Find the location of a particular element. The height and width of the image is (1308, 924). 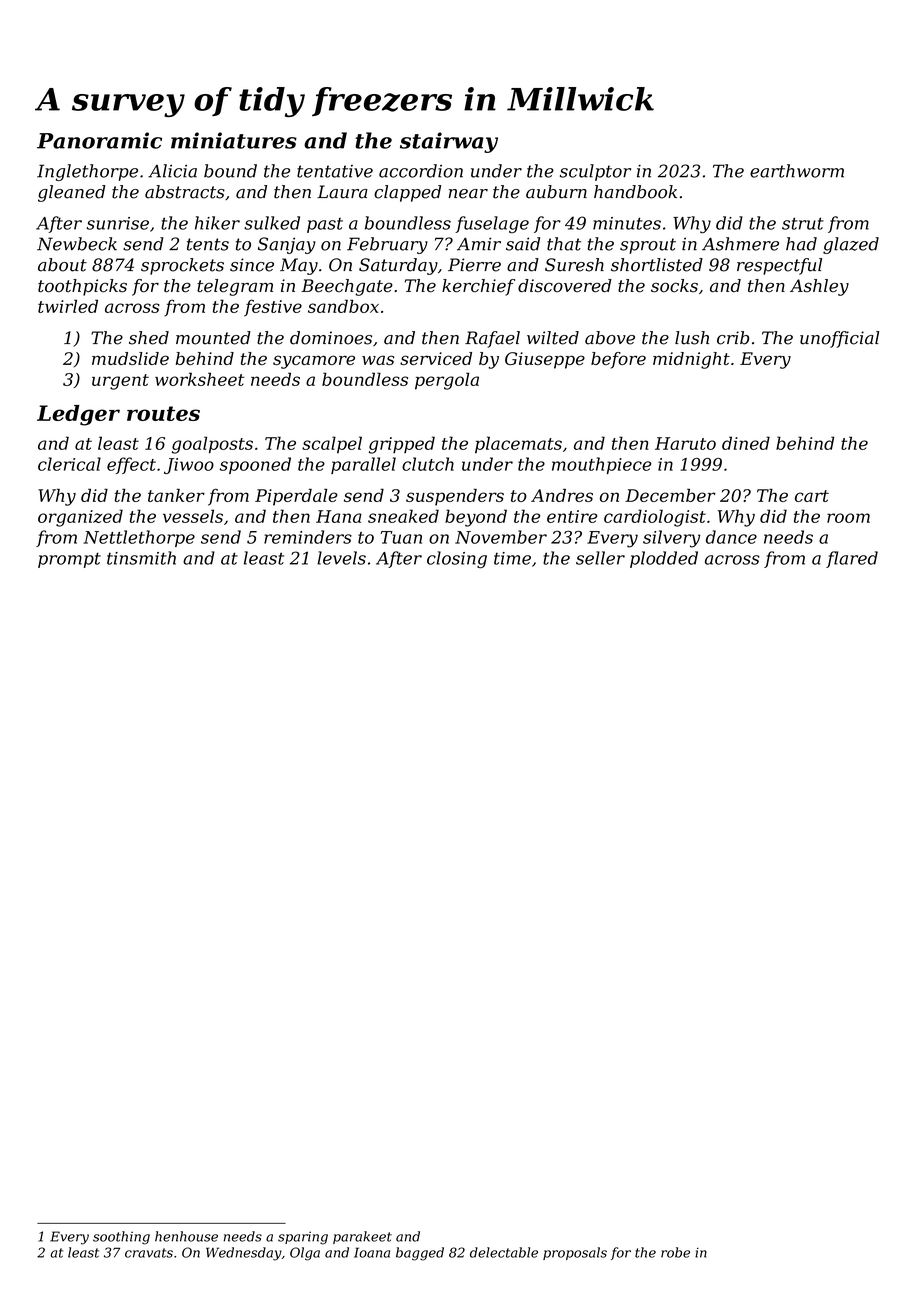

lush is located at coordinates (692, 338).
